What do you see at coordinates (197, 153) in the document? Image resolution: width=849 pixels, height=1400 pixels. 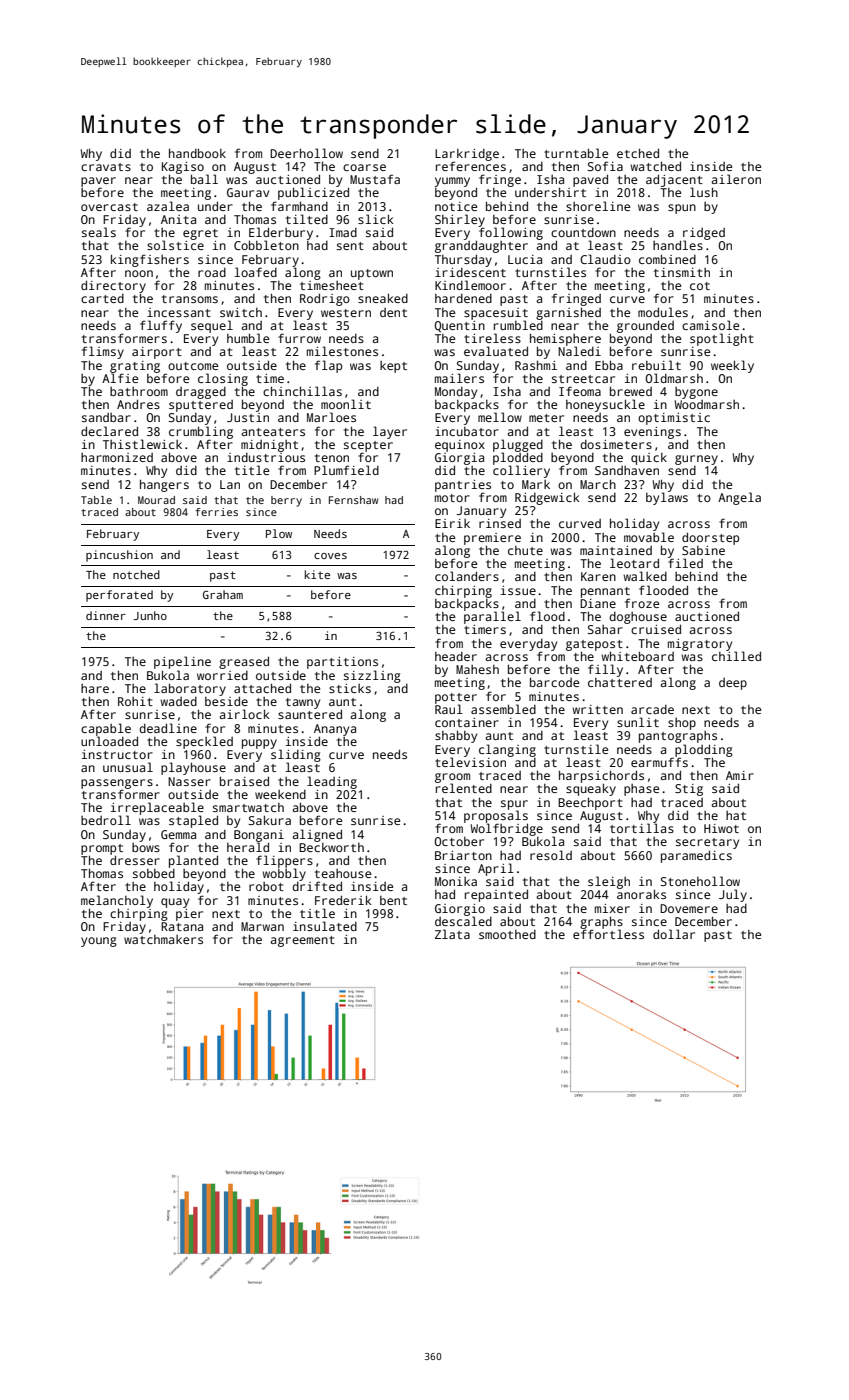 I see `handbook` at bounding box center [197, 153].
